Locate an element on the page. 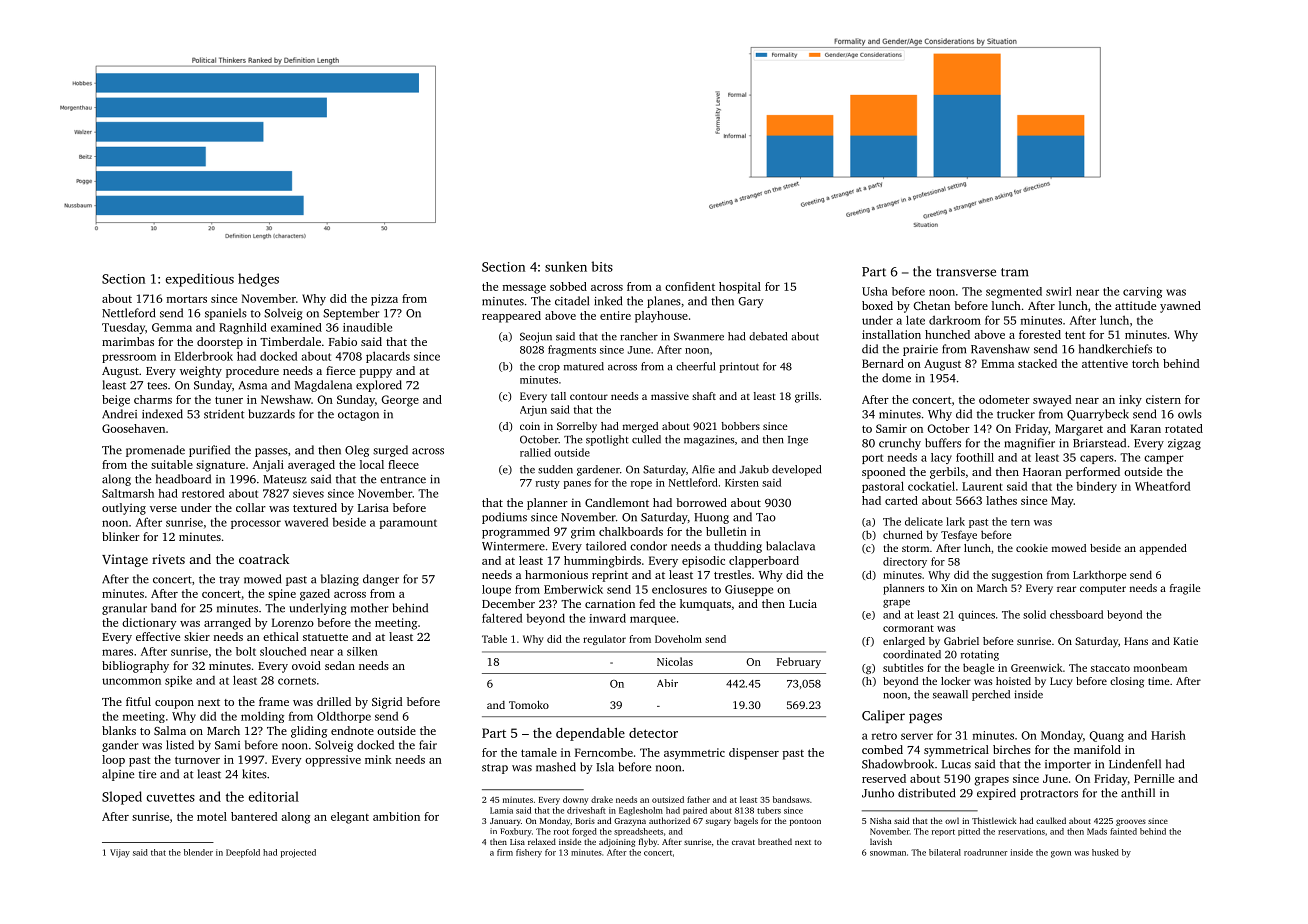 The height and width of the document is (924, 1308). boxed is located at coordinates (877, 305).
